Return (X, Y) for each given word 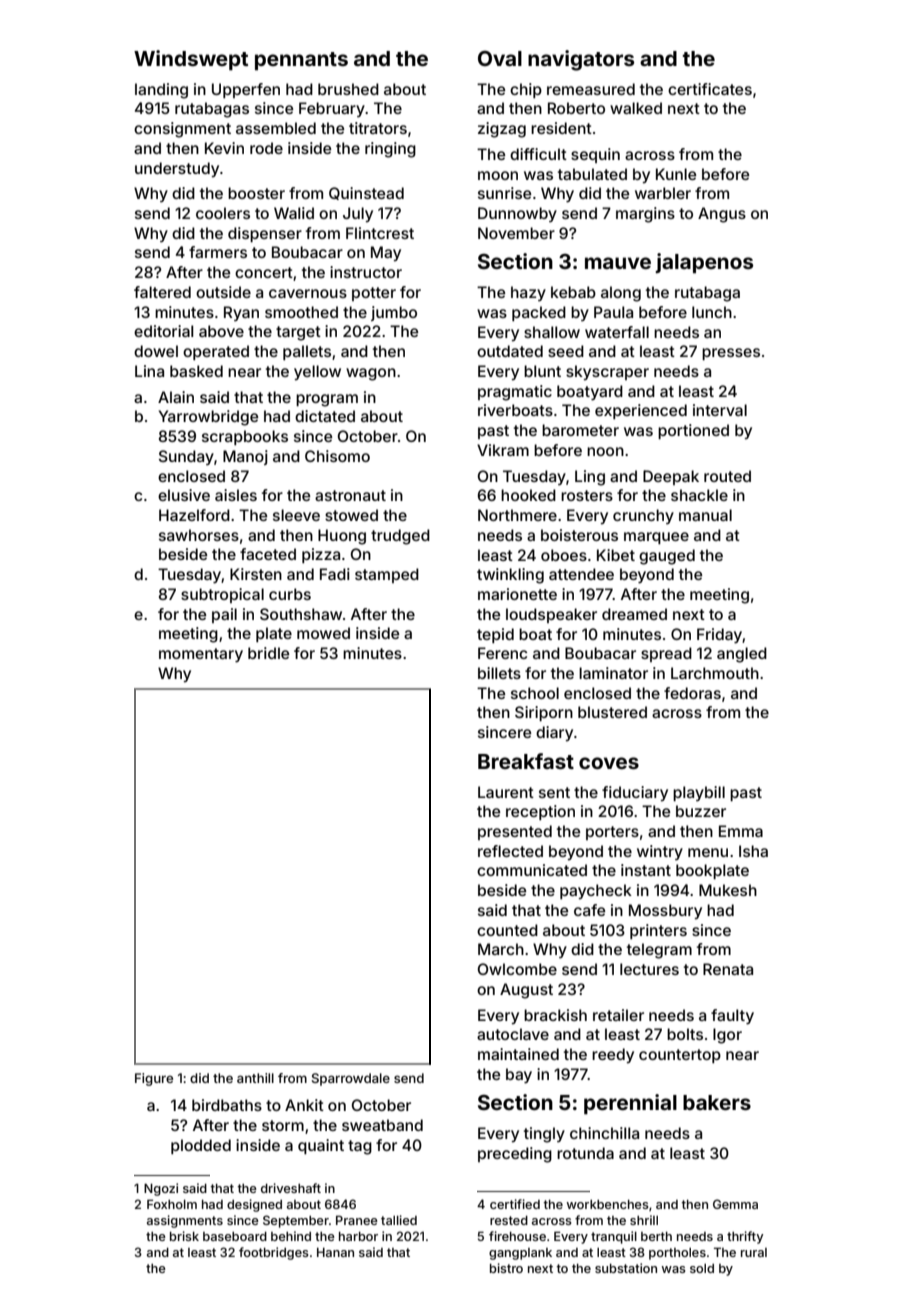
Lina (149, 371)
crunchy (643, 516)
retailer (618, 1015)
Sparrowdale (351, 1079)
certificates (710, 89)
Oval (500, 58)
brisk (184, 1236)
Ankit (304, 1105)
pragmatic (515, 393)
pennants (301, 61)
